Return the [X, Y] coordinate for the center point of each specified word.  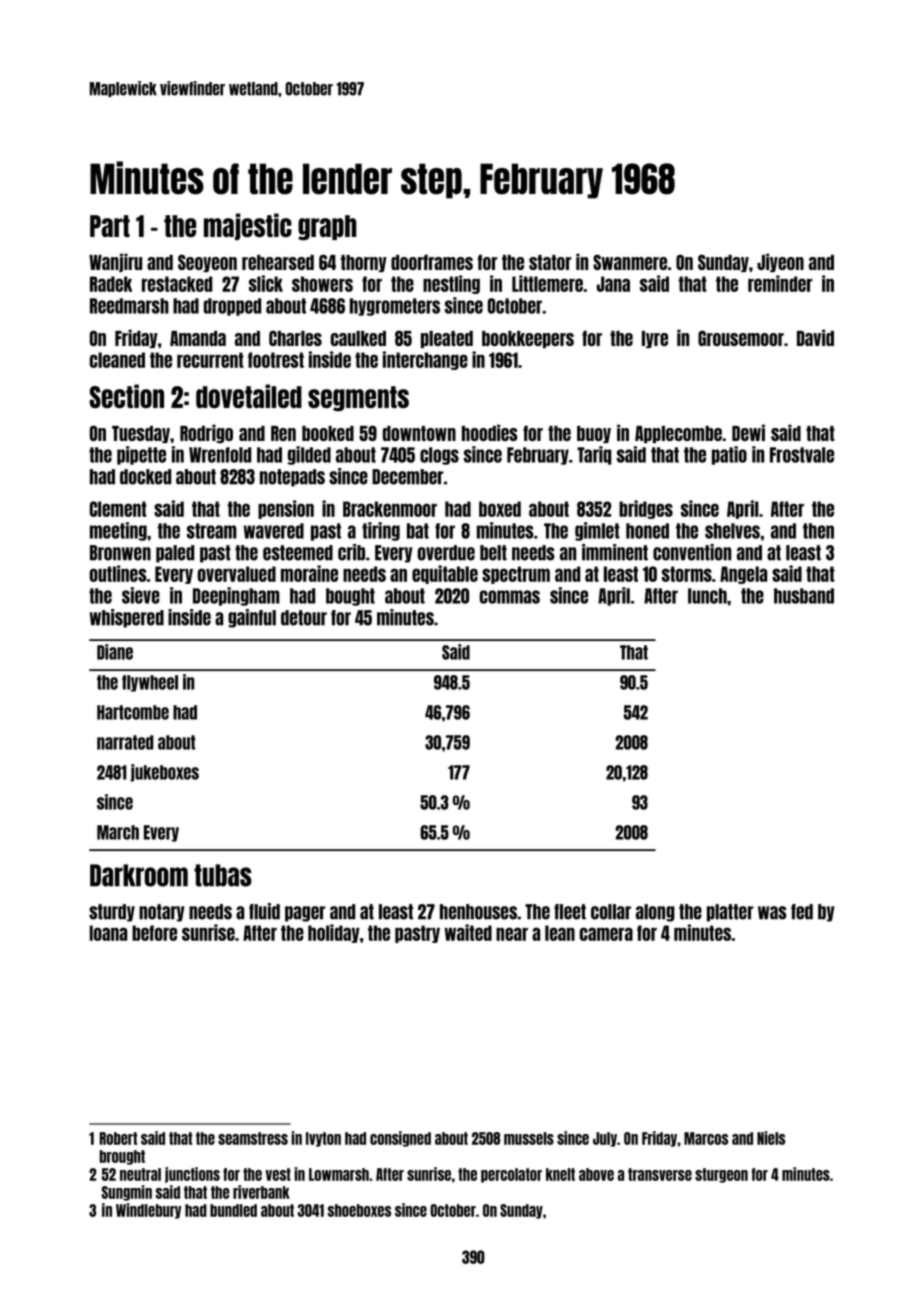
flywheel [150, 683]
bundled [233, 1210]
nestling [451, 284]
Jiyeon [780, 262]
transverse [660, 1174]
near [512, 934]
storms [687, 574]
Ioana [108, 933]
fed [802, 912]
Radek [111, 284]
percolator [511, 1175]
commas [510, 597]
